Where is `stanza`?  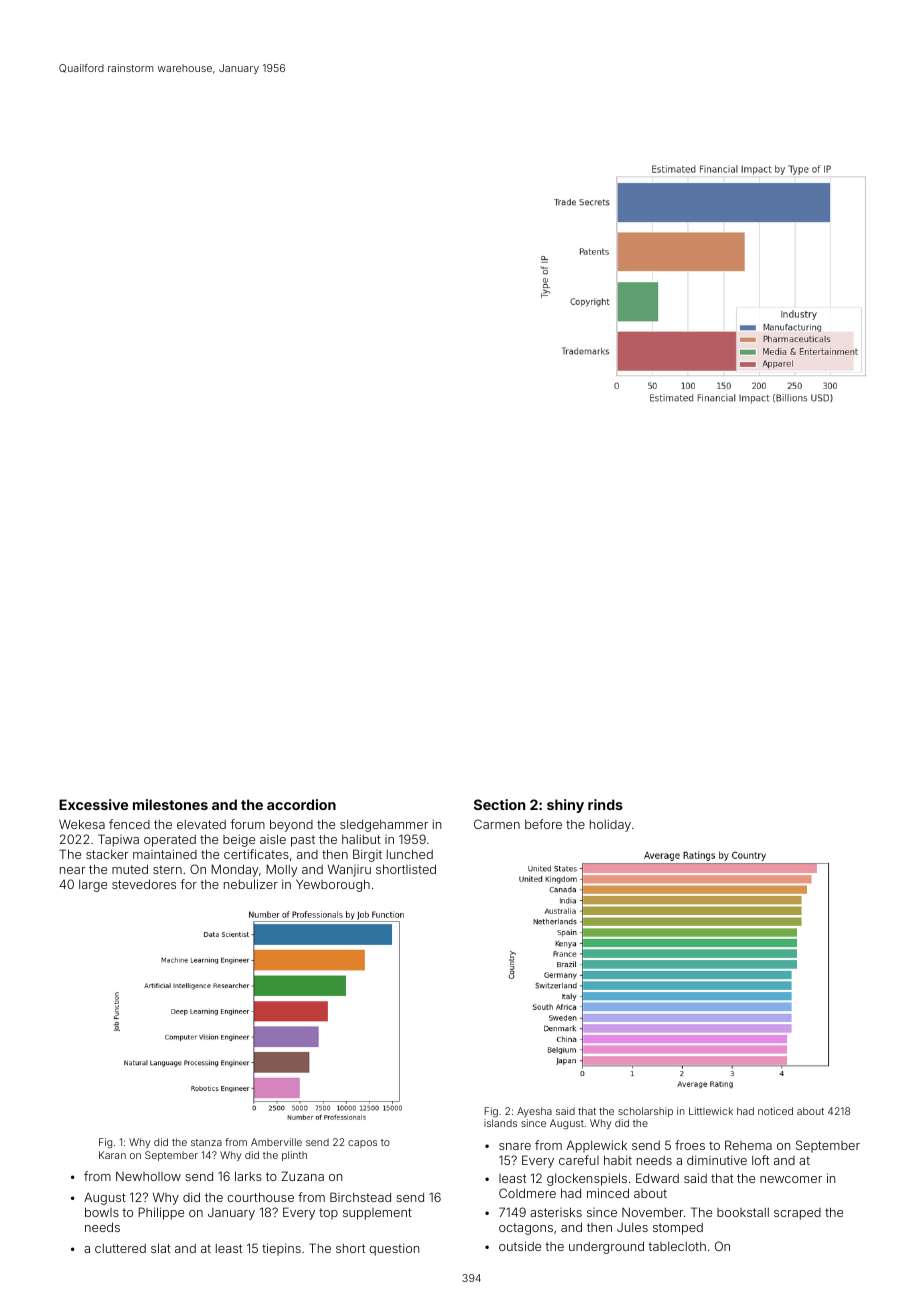 stanza is located at coordinates (206, 1142).
